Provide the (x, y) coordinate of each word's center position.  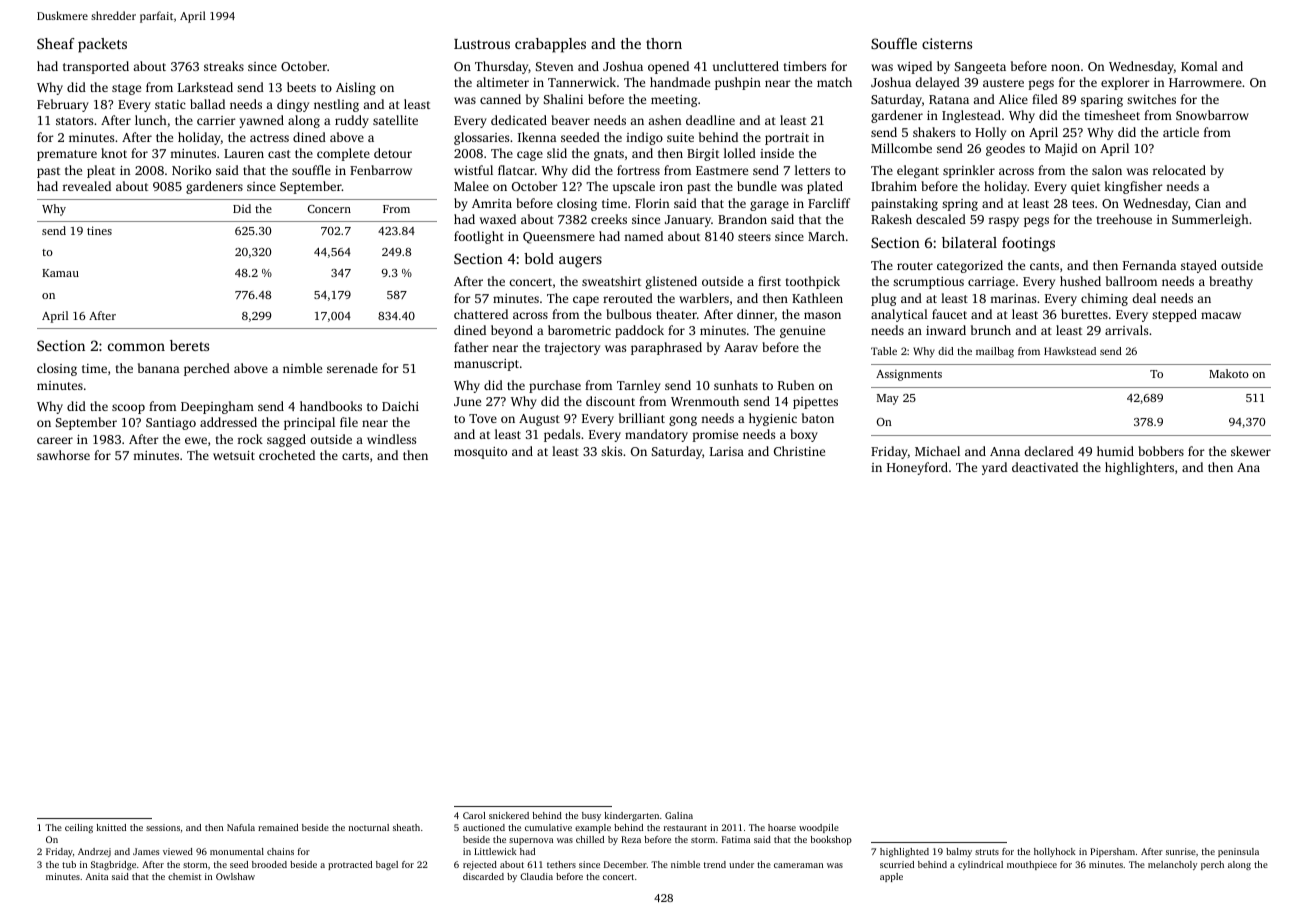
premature (67, 155)
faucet (949, 314)
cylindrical (980, 865)
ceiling (79, 828)
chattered (481, 314)
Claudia (536, 876)
